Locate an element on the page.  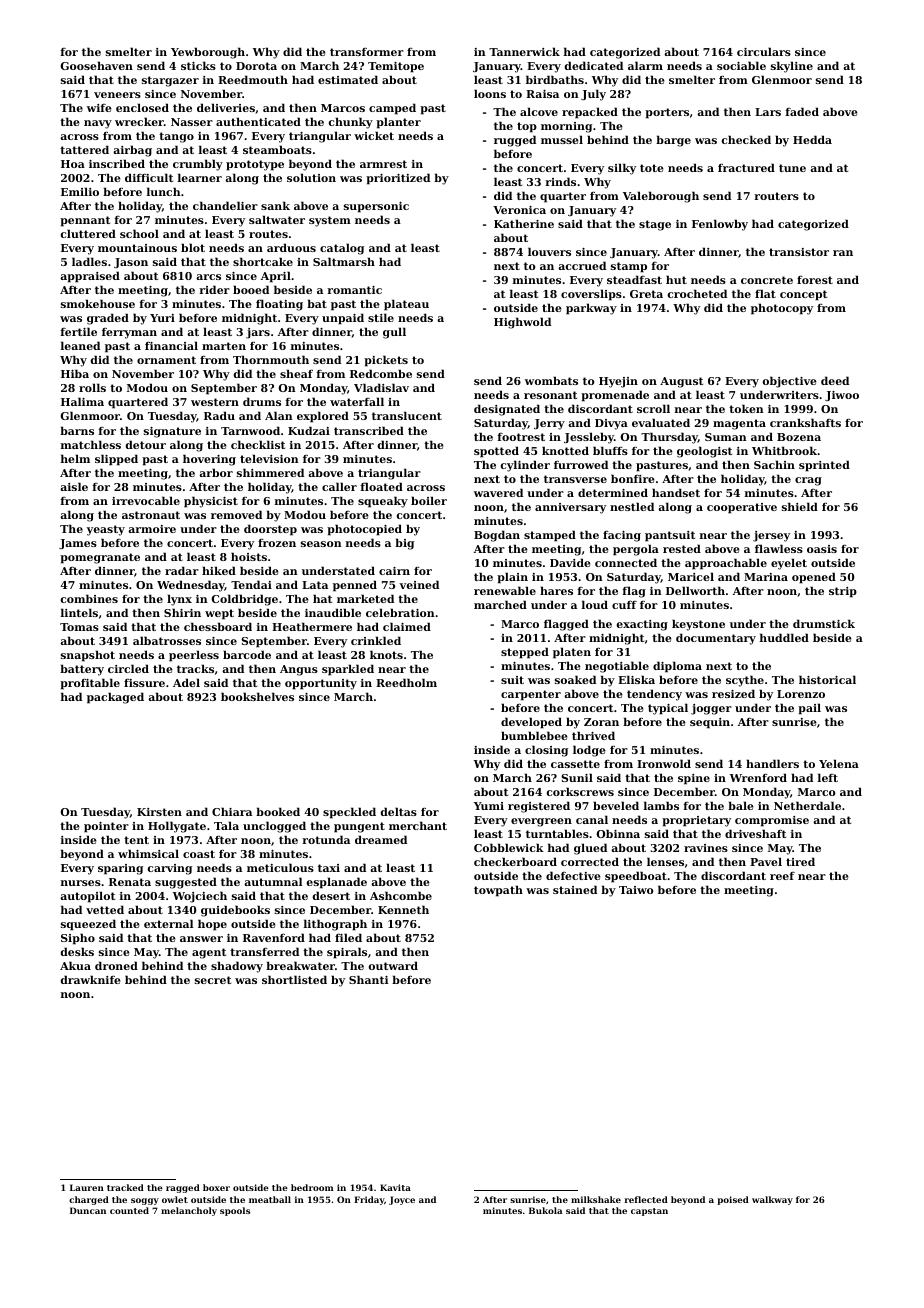
deed is located at coordinates (835, 380).
